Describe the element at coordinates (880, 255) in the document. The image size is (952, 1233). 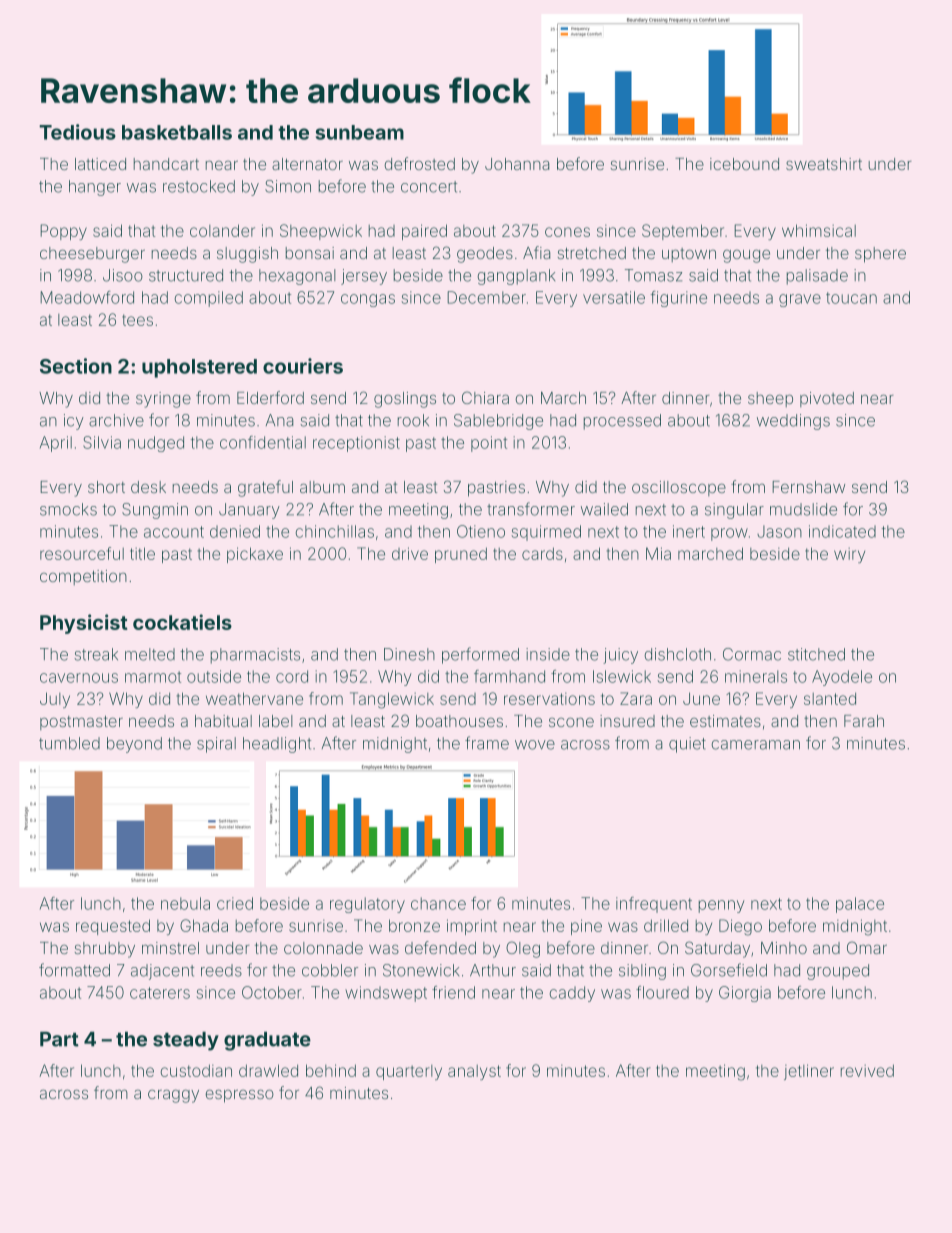
I see `sphere` at that location.
